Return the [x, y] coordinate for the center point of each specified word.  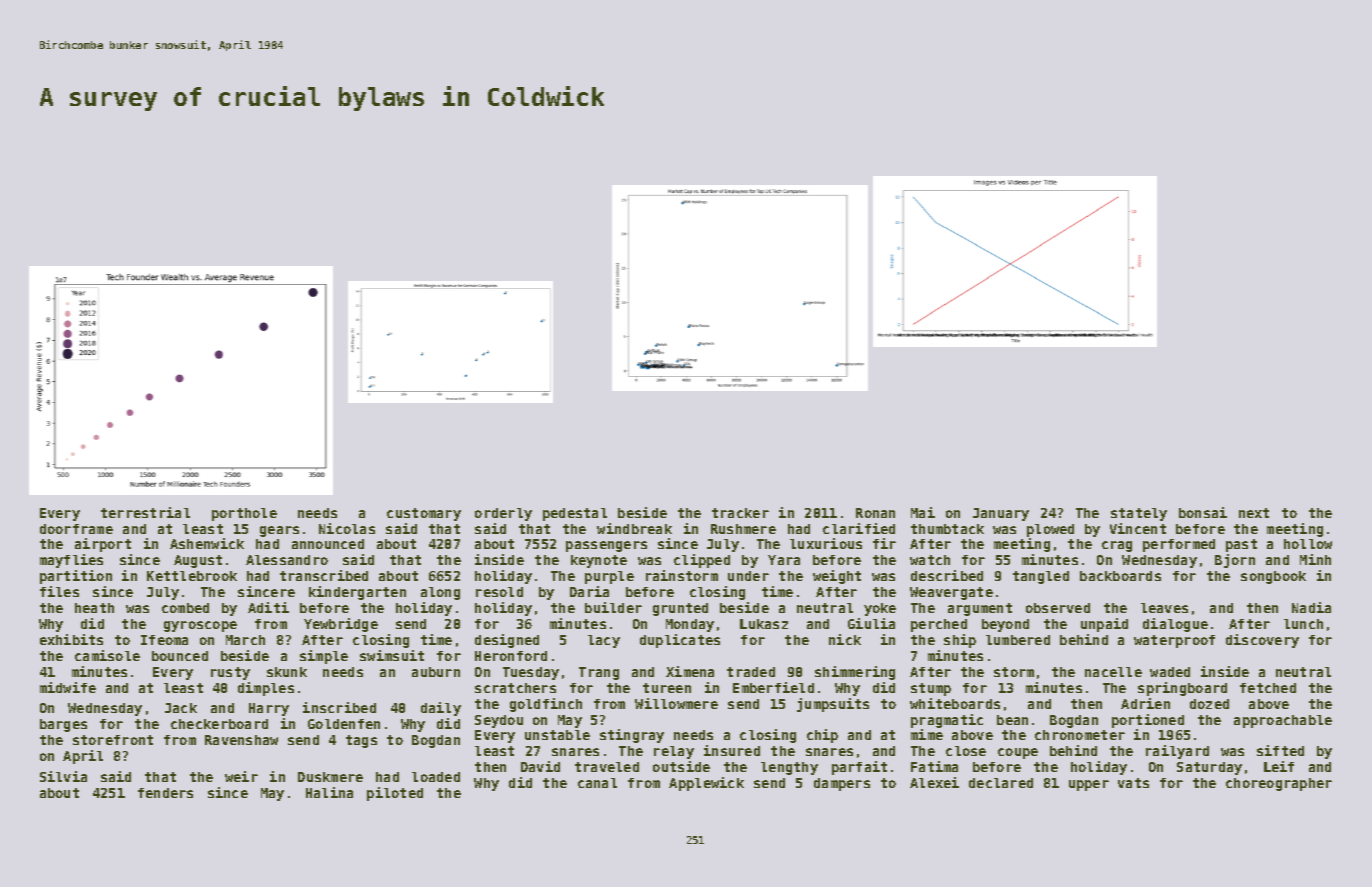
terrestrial [145, 512]
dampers [842, 784]
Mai [923, 512]
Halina [329, 792]
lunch [1303, 624]
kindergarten [357, 593]
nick [845, 639]
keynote [599, 561]
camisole [107, 655]
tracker [740, 513]
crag [1117, 546]
